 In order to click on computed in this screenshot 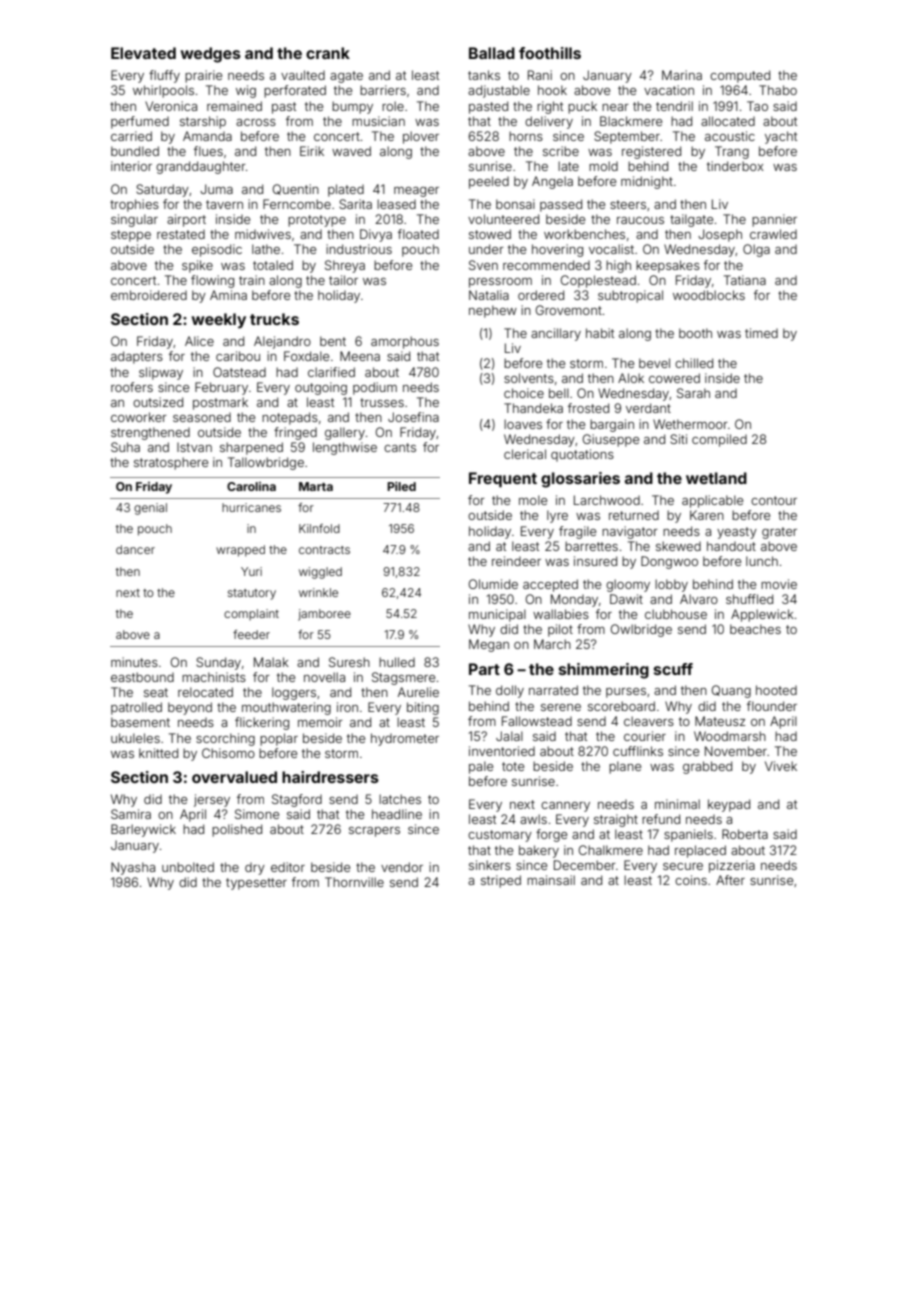, I will do `click(740, 76)`.
